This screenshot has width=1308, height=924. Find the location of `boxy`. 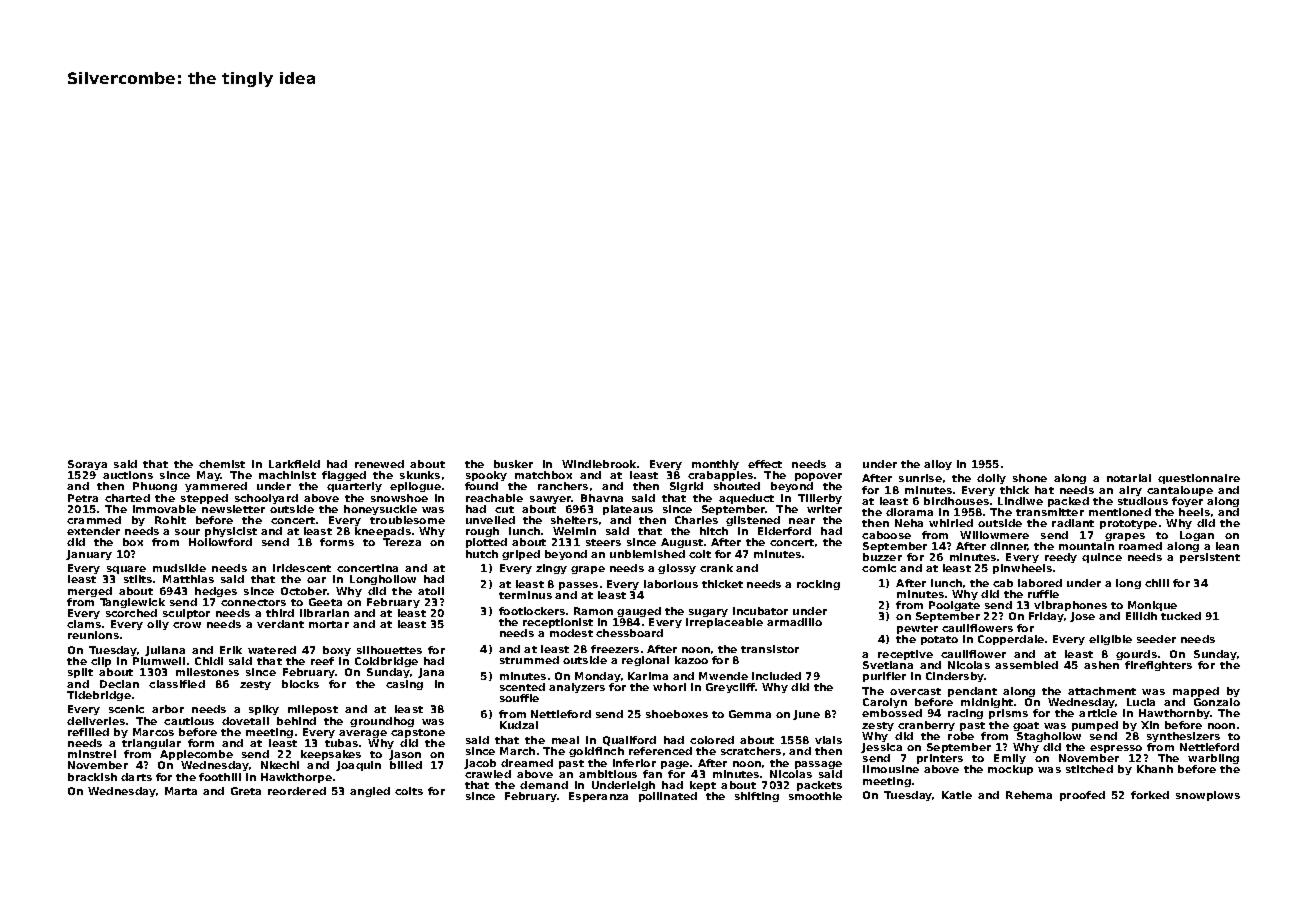

boxy is located at coordinates (337, 651).
